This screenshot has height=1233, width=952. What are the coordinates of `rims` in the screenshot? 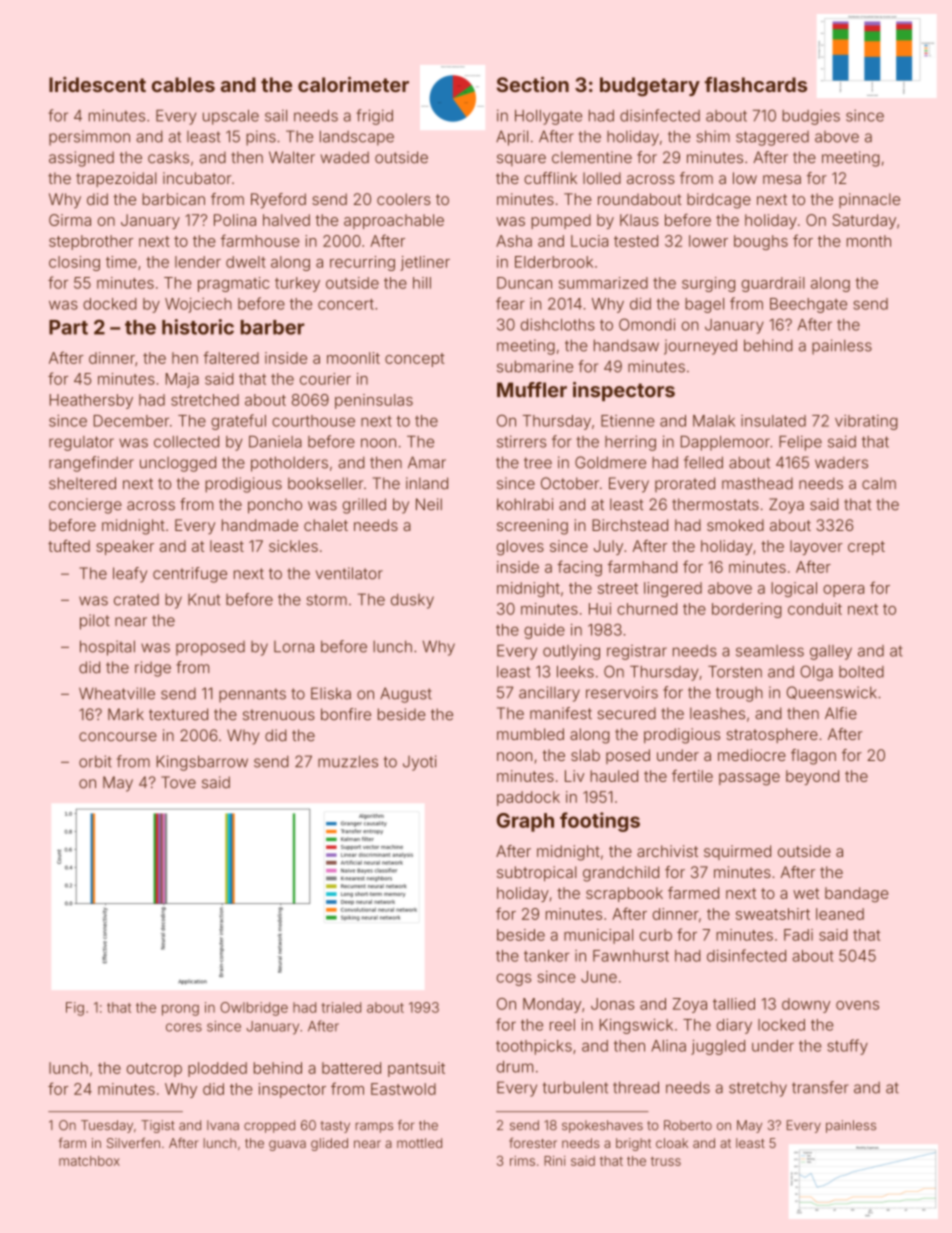 It's located at (522, 1161).
